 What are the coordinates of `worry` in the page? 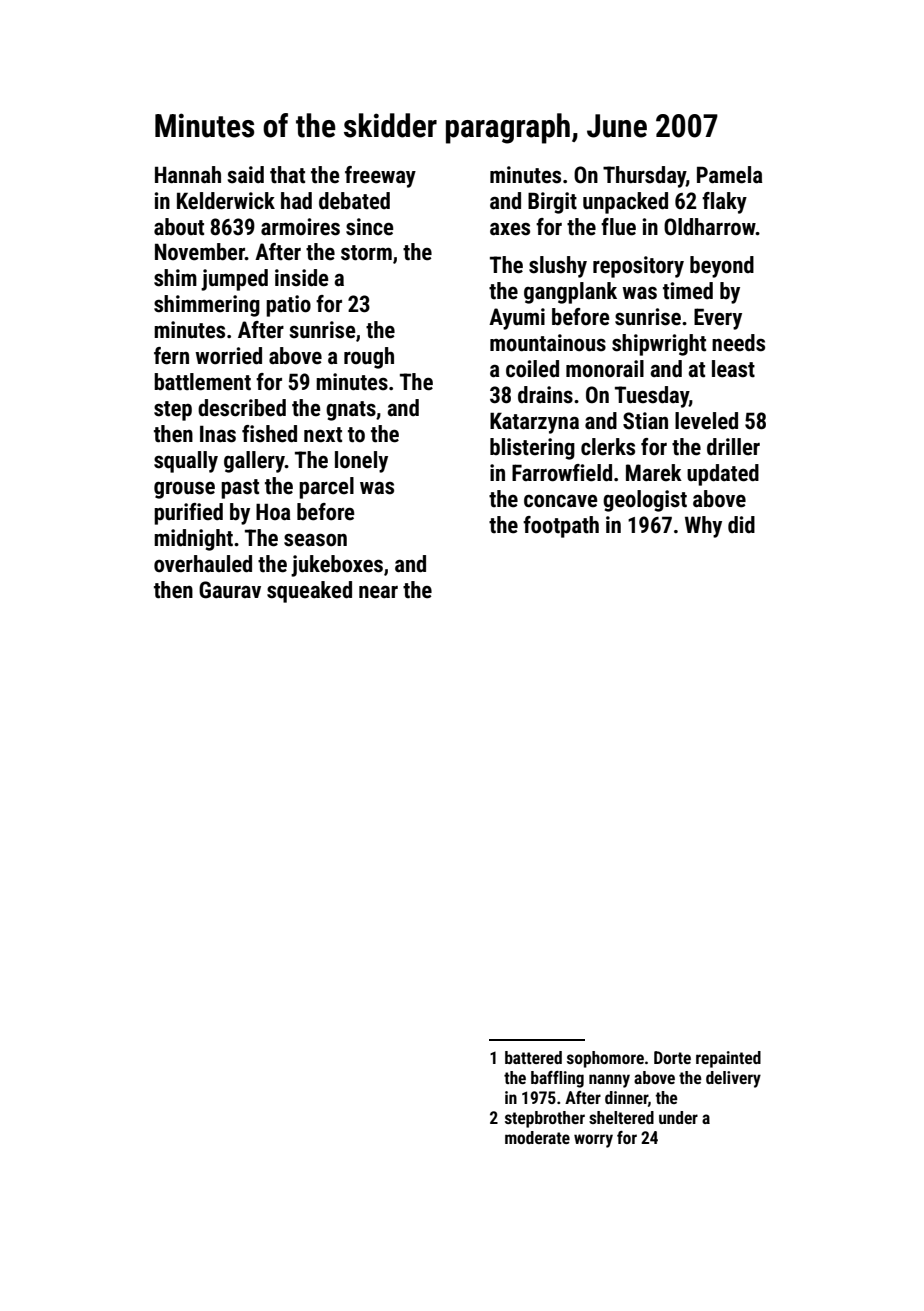 It's located at (593, 1141).
